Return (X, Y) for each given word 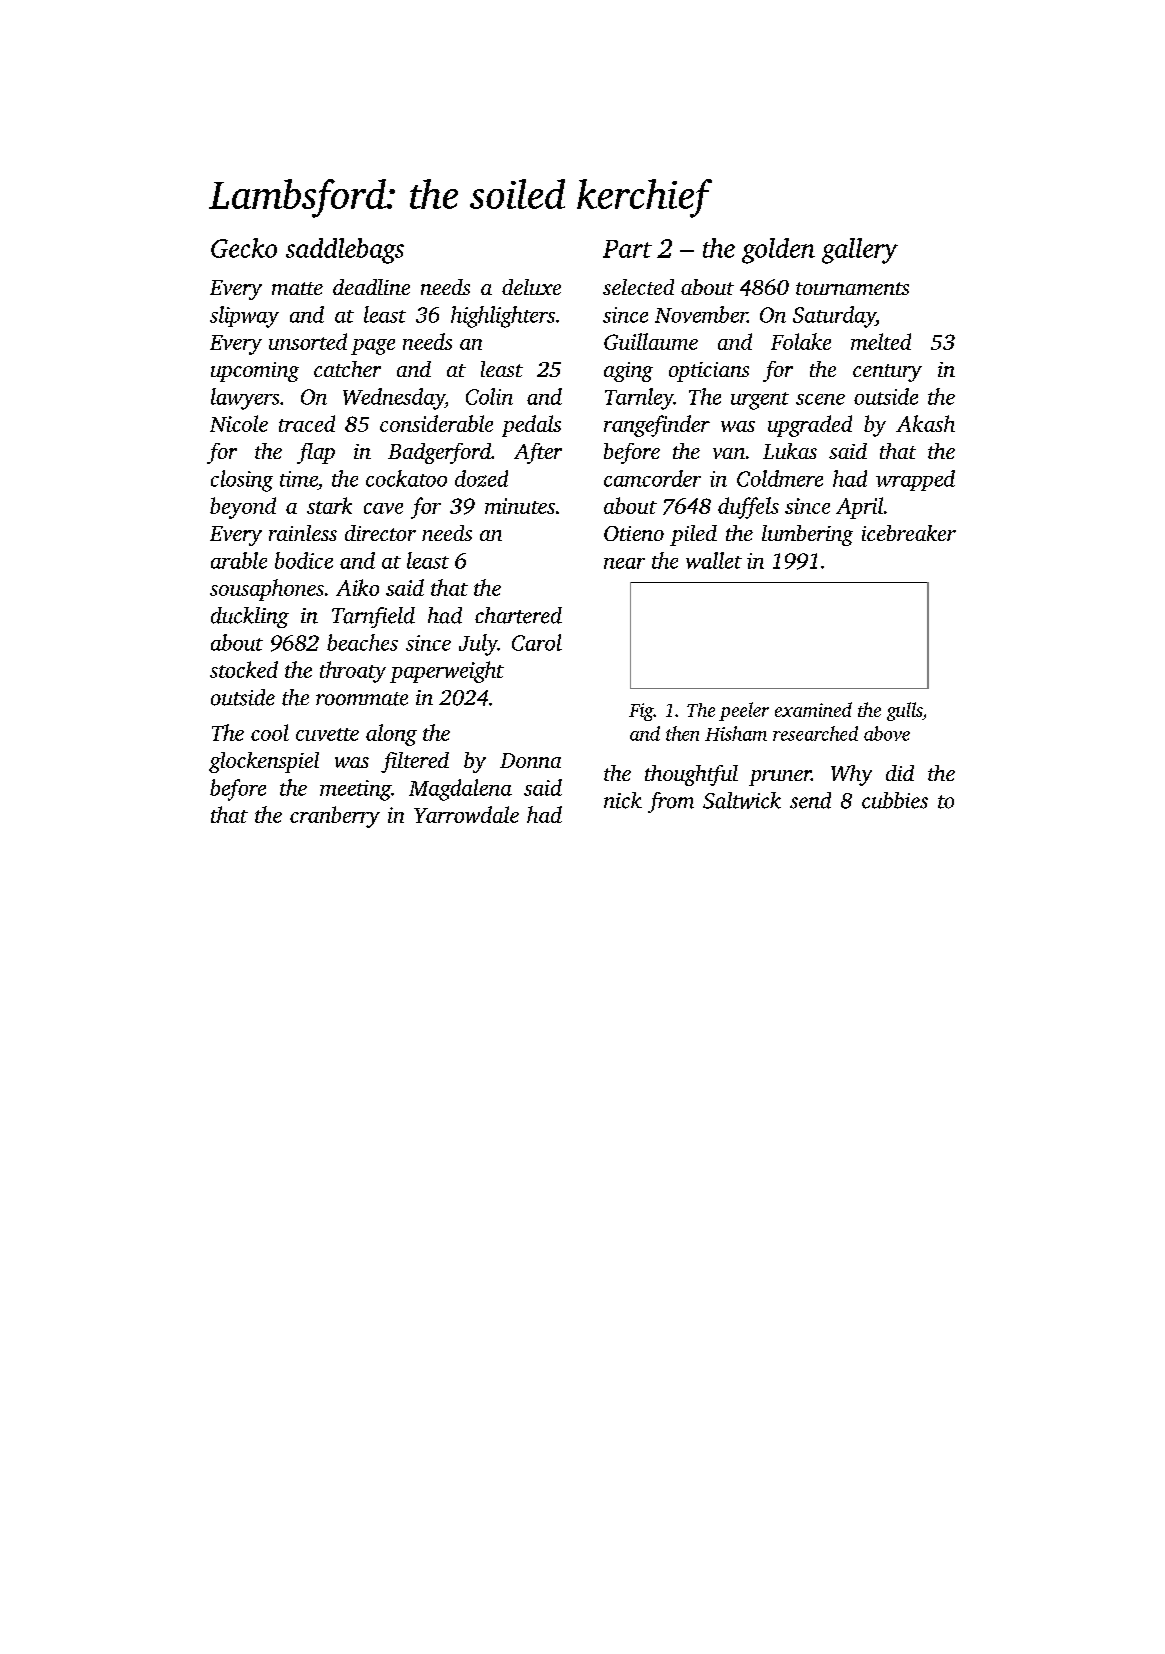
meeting (355, 790)
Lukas (790, 451)
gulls (904, 711)
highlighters (503, 317)
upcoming (255, 372)
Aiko (357, 587)
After (538, 453)
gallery (860, 251)
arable (239, 560)
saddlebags (345, 251)
